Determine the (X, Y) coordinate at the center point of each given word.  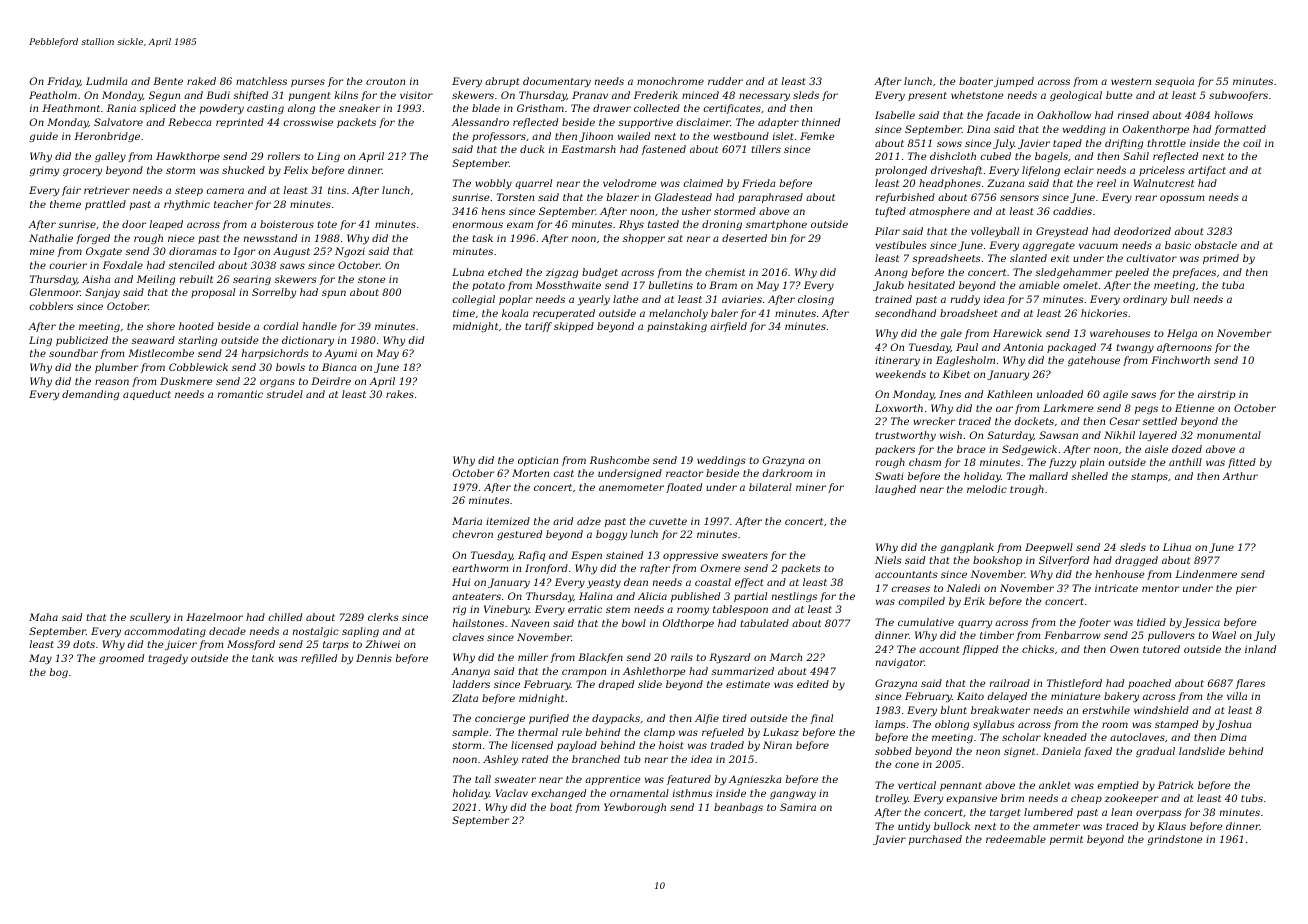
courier (68, 265)
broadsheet (968, 313)
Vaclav (511, 793)
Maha (43, 617)
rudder (725, 81)
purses (308, 83)
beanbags (738, 808)
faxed (1098, 752)
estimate (748, 684)
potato (488, 286)
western (1131, 81)
